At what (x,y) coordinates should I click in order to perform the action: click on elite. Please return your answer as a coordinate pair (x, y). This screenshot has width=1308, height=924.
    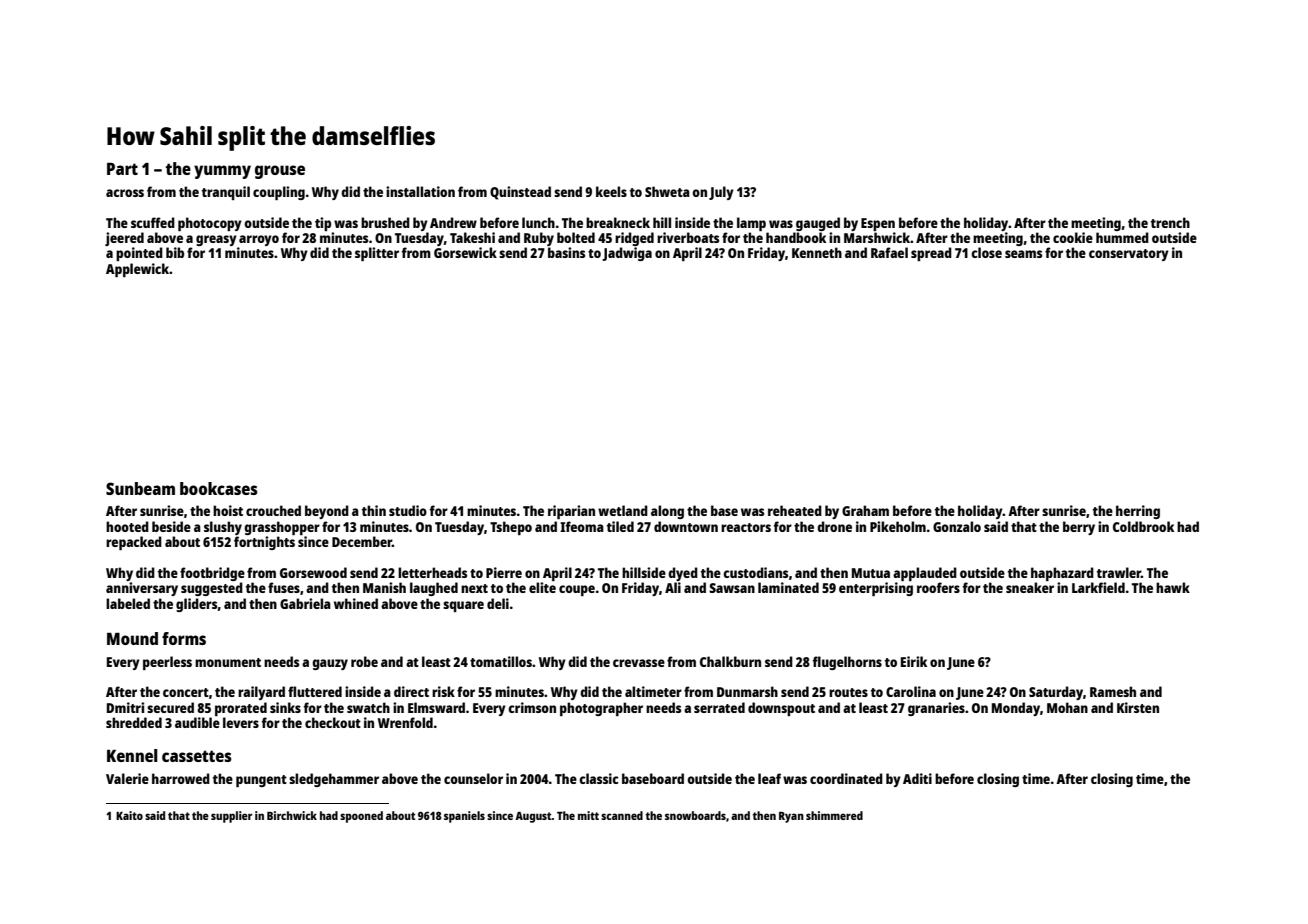
    Looking at the image, I should click on (542, 587).
